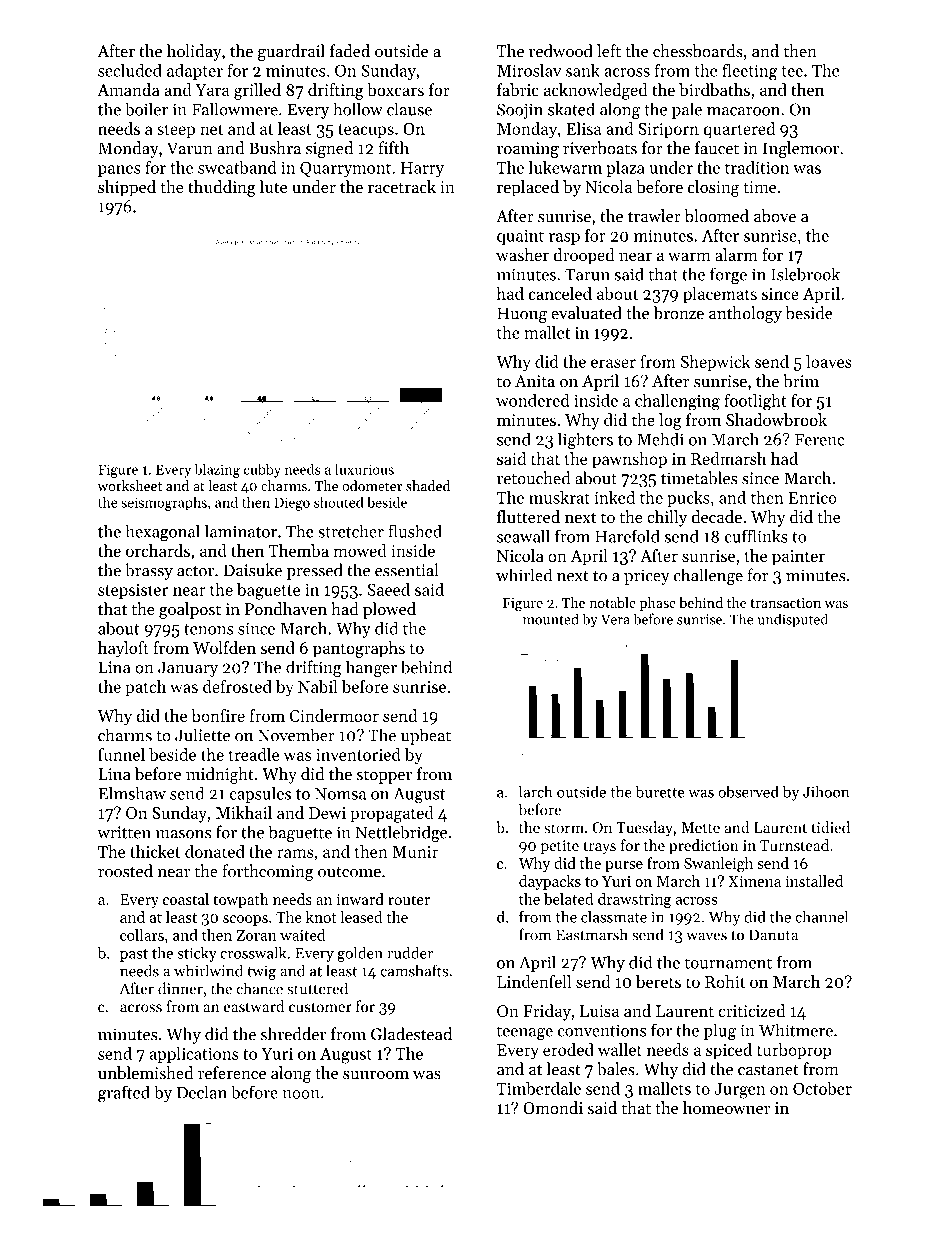 Image resolution: width=952 pixels, height=1233 pixels. What do you see at coordinates (714, 89) in the screenshot?
I see `birdbaths` at bounding box center [714, 89].
